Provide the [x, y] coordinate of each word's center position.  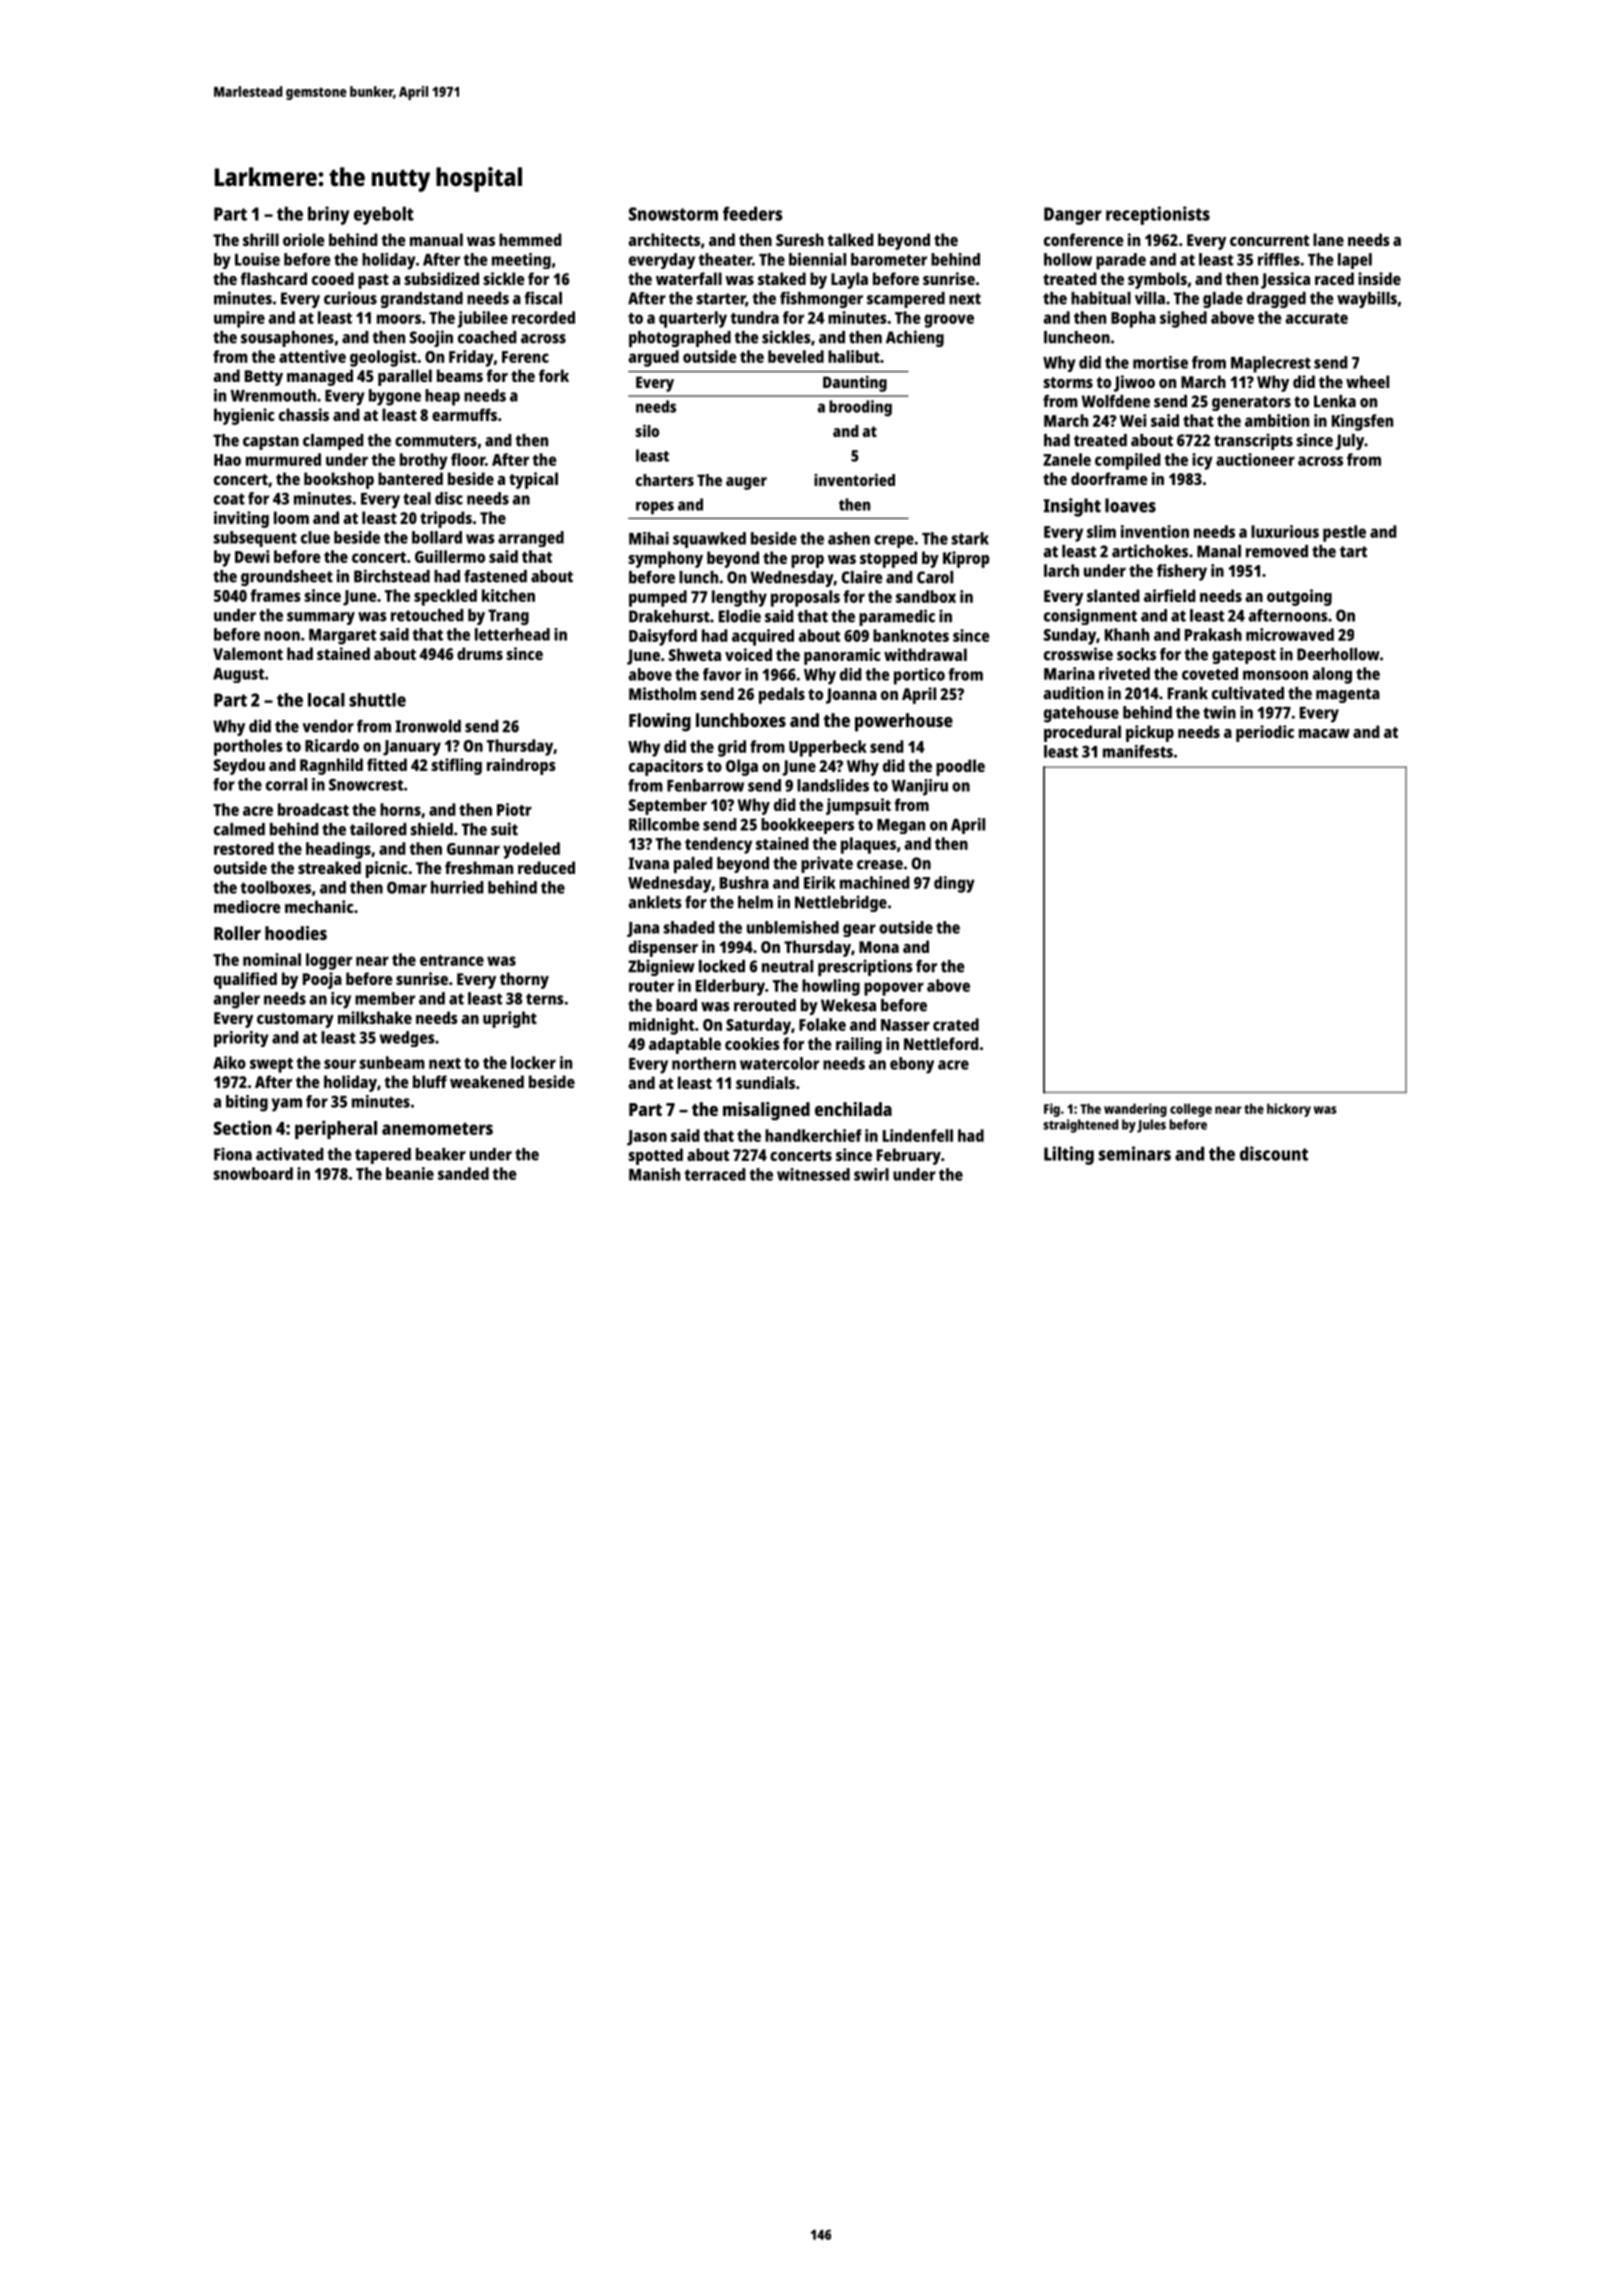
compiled [1128, 461]
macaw [1324, 733]
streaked [329, 867]
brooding [860, 408]
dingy [954, 884]
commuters [436, 441]
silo [647, 430]
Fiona [233, 1154]
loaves [1130, 505]
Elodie [740, 616]
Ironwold [428, 726]
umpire [239, 319]
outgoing [1299, 597]
